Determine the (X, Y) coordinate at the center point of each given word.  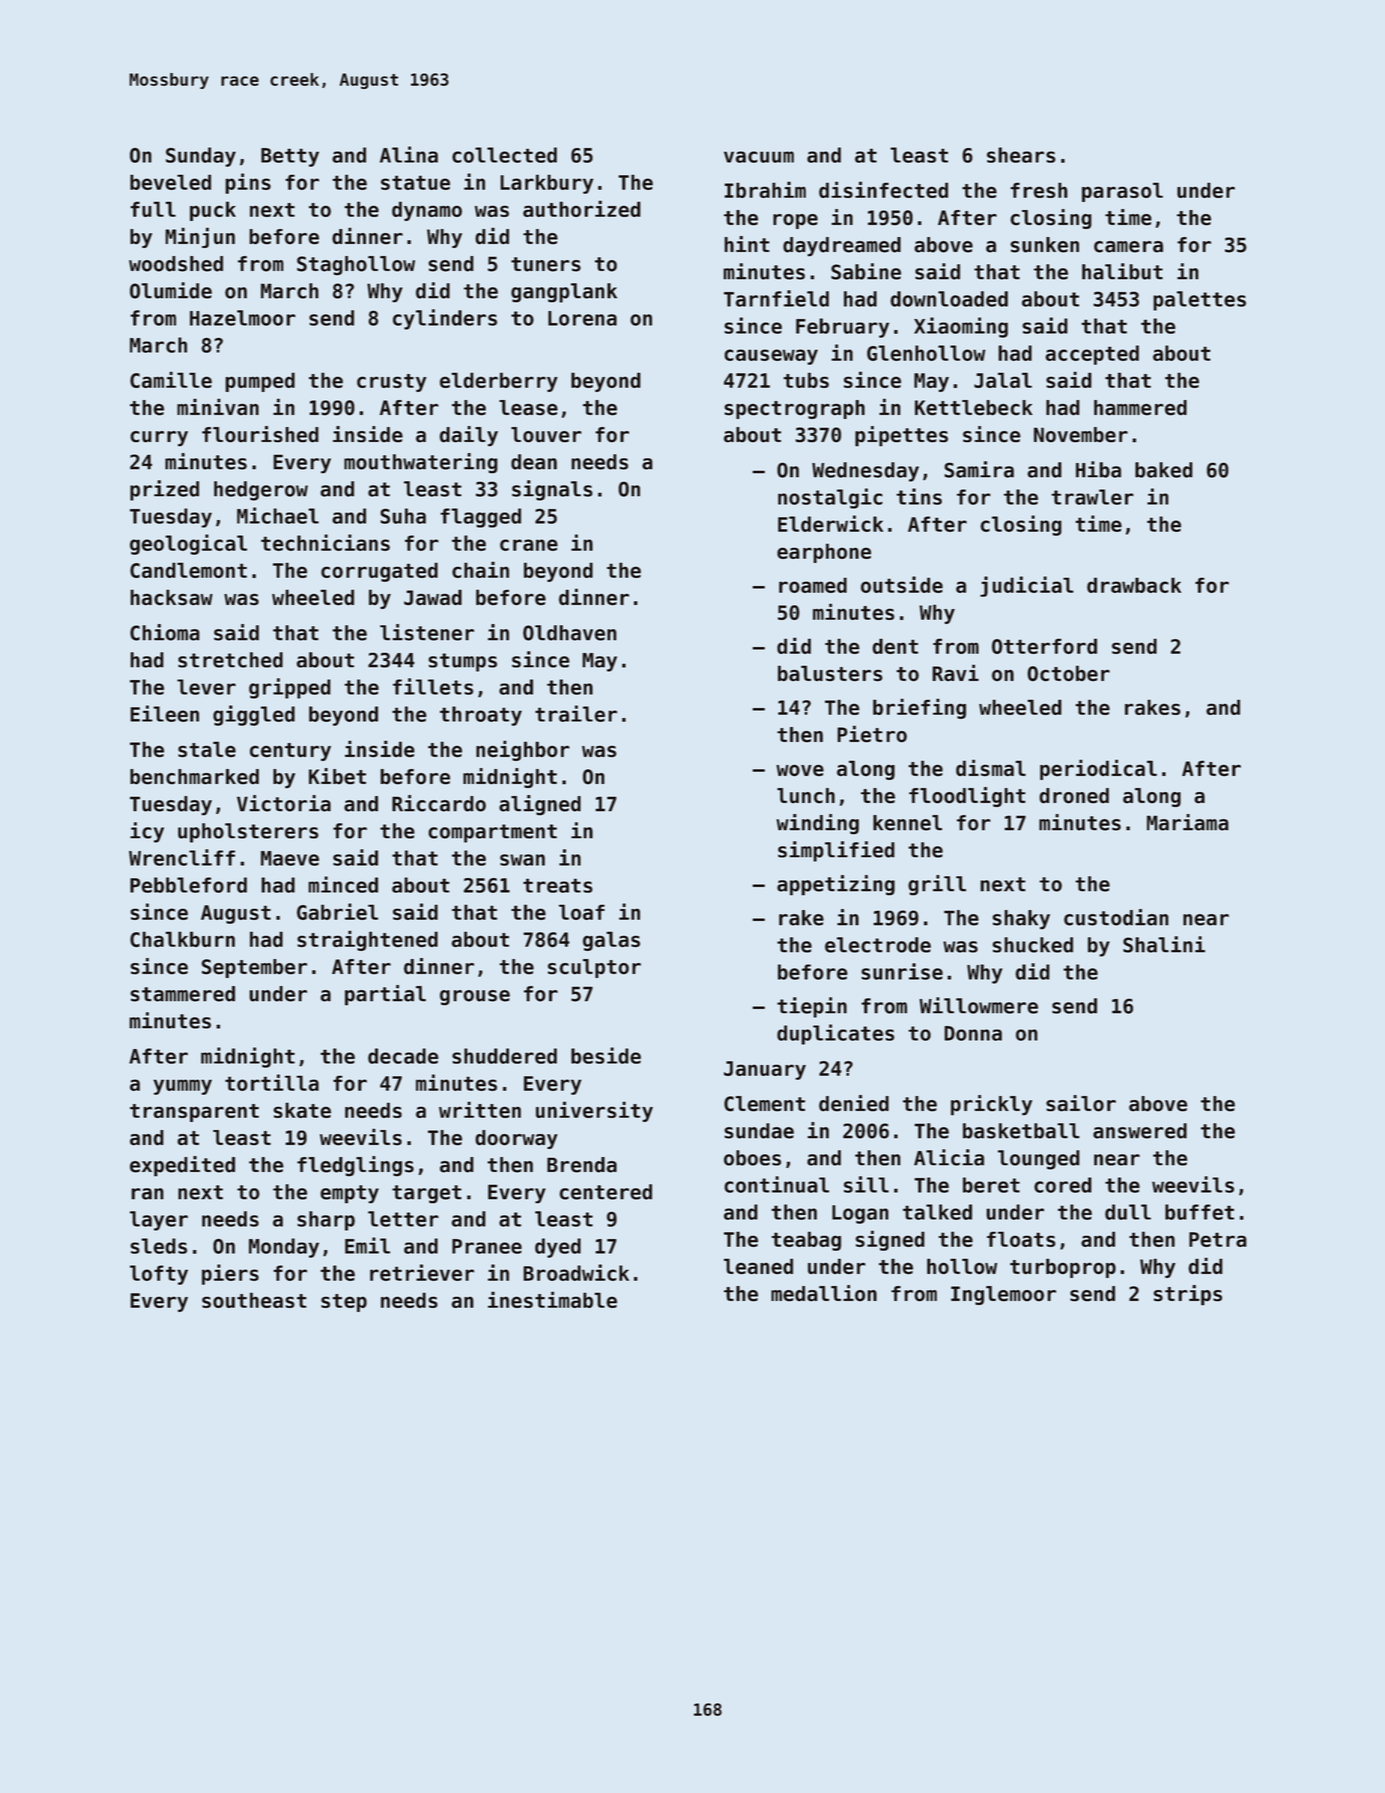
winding (817, 824)
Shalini (1164, 944)
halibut (1122, 271)
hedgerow (261, 491)
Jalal (1003, 380)
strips (1188, 1295)
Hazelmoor (243, 318)
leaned (758, 1266)
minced (343, 884)
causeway (771, 357)
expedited (182, 1166)
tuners (546, 264)
